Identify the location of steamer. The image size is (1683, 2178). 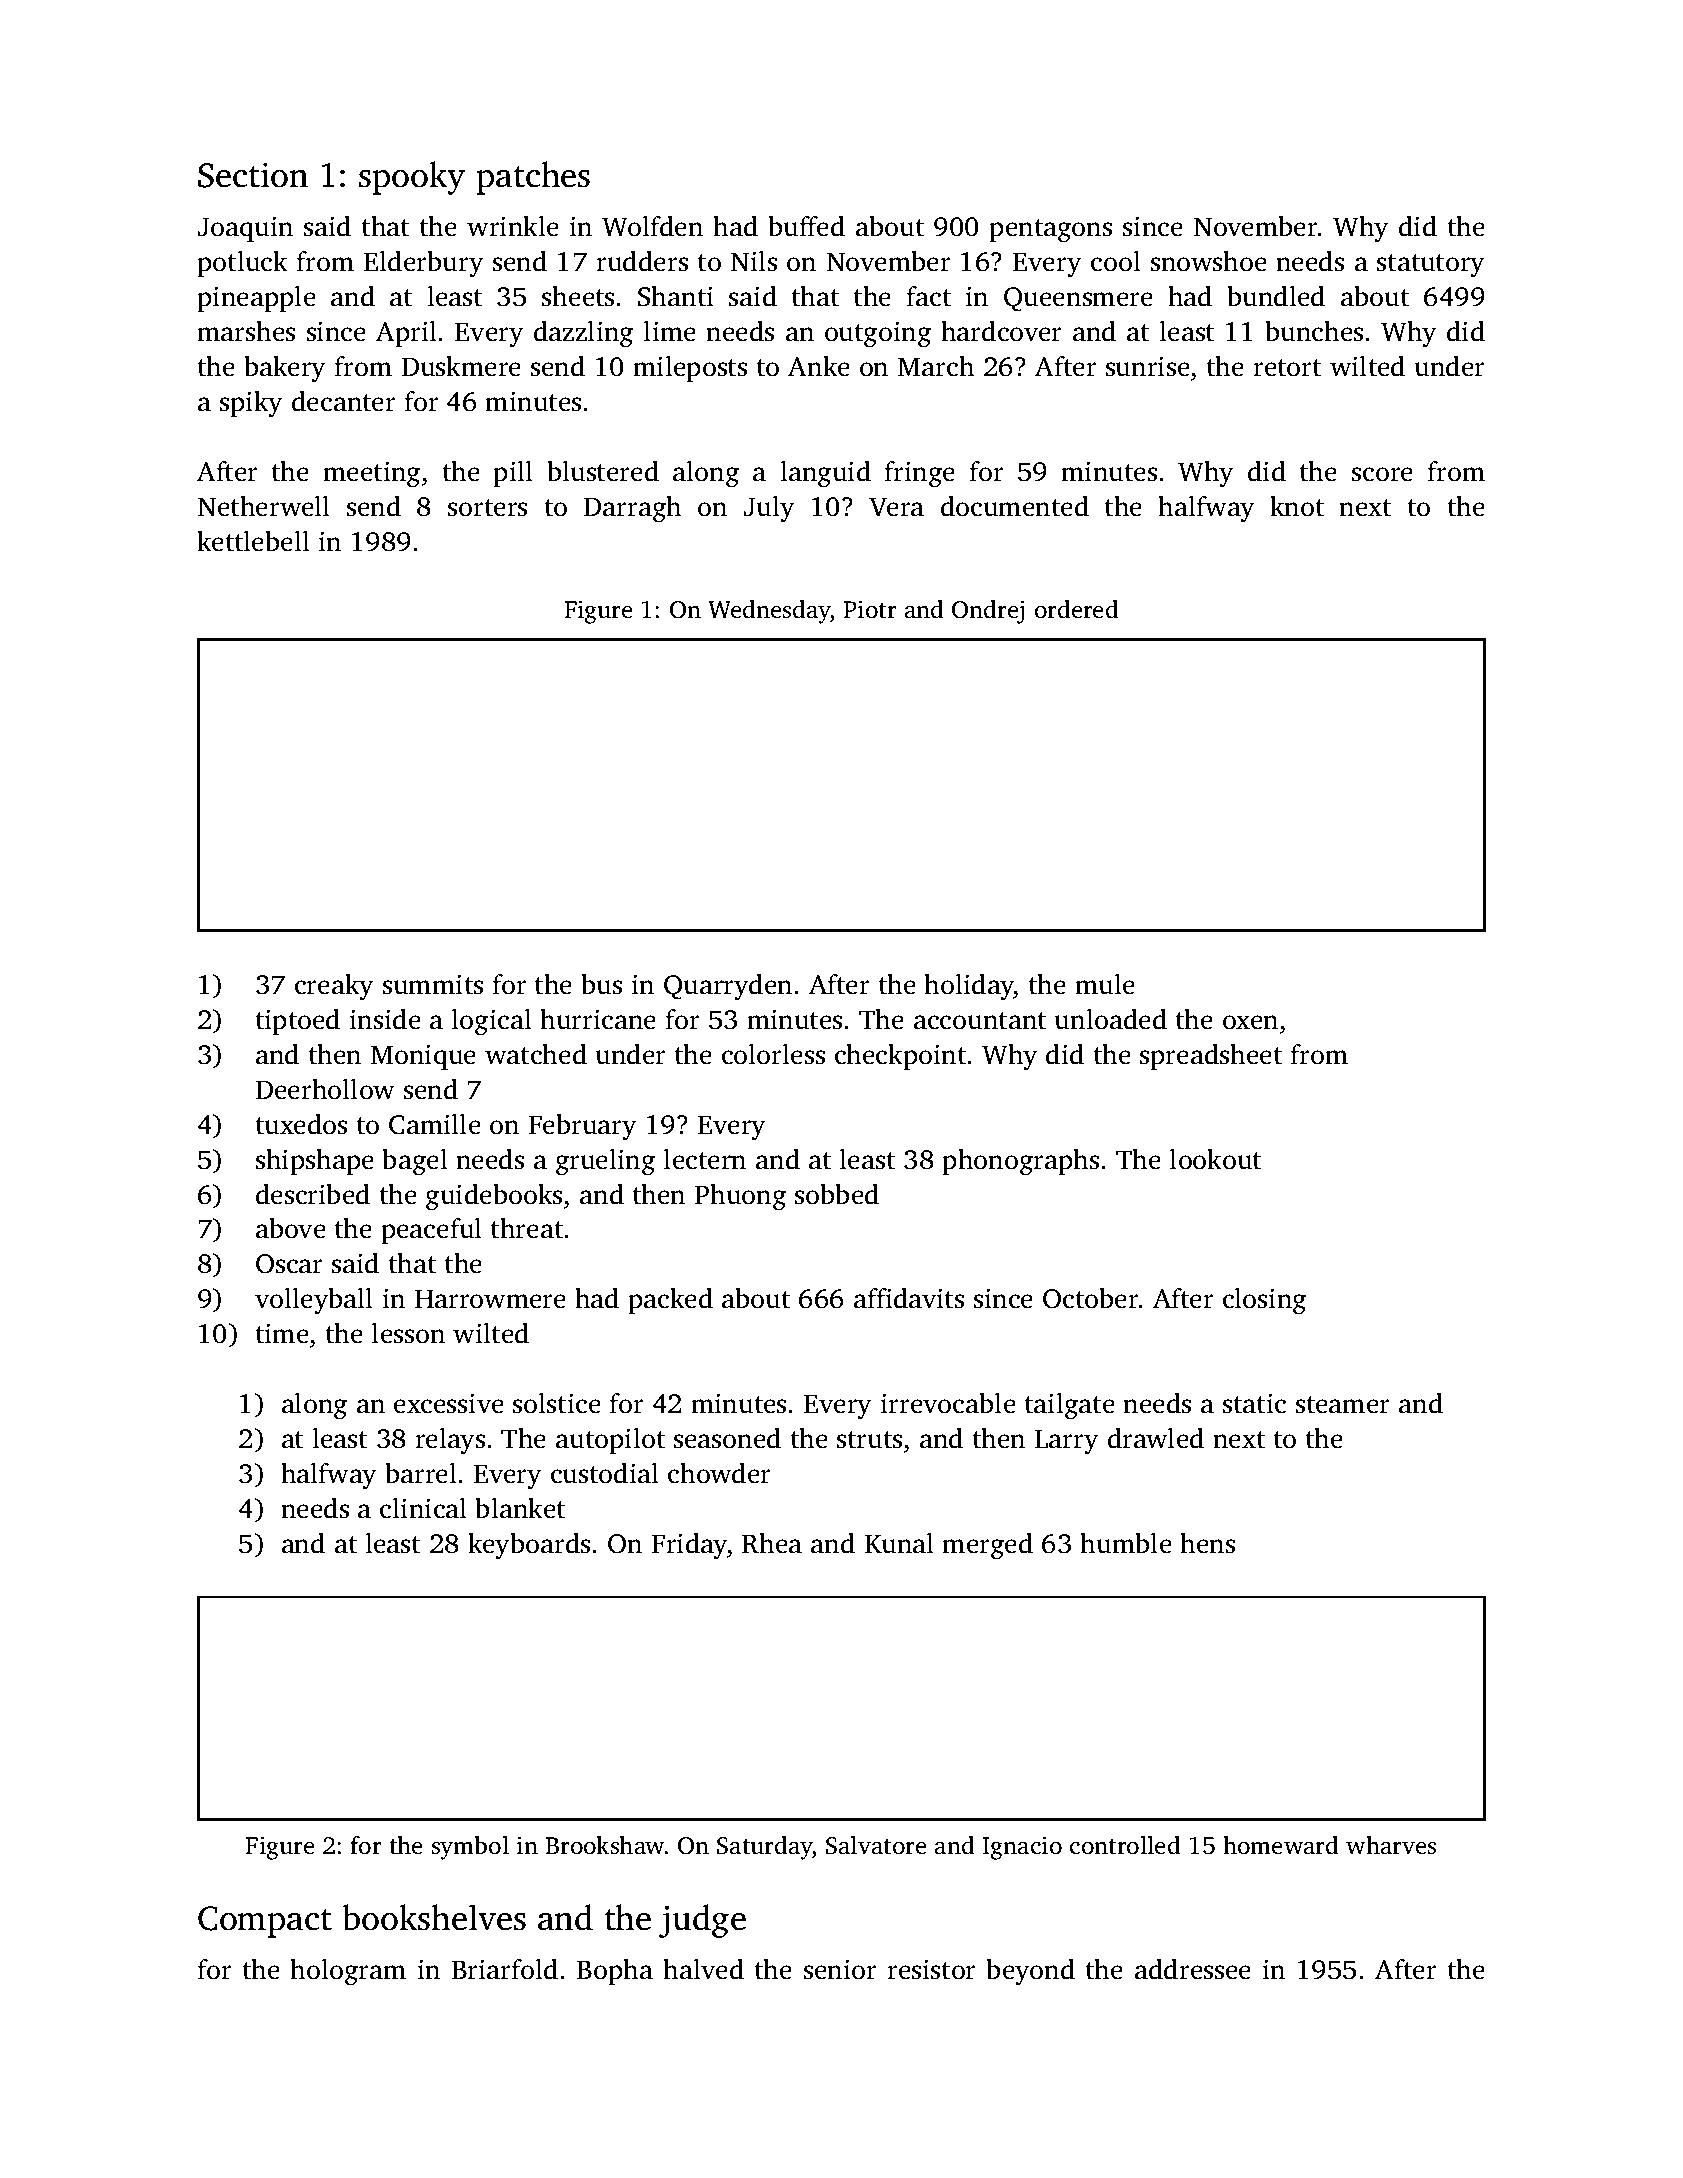
(1343, 1405).
